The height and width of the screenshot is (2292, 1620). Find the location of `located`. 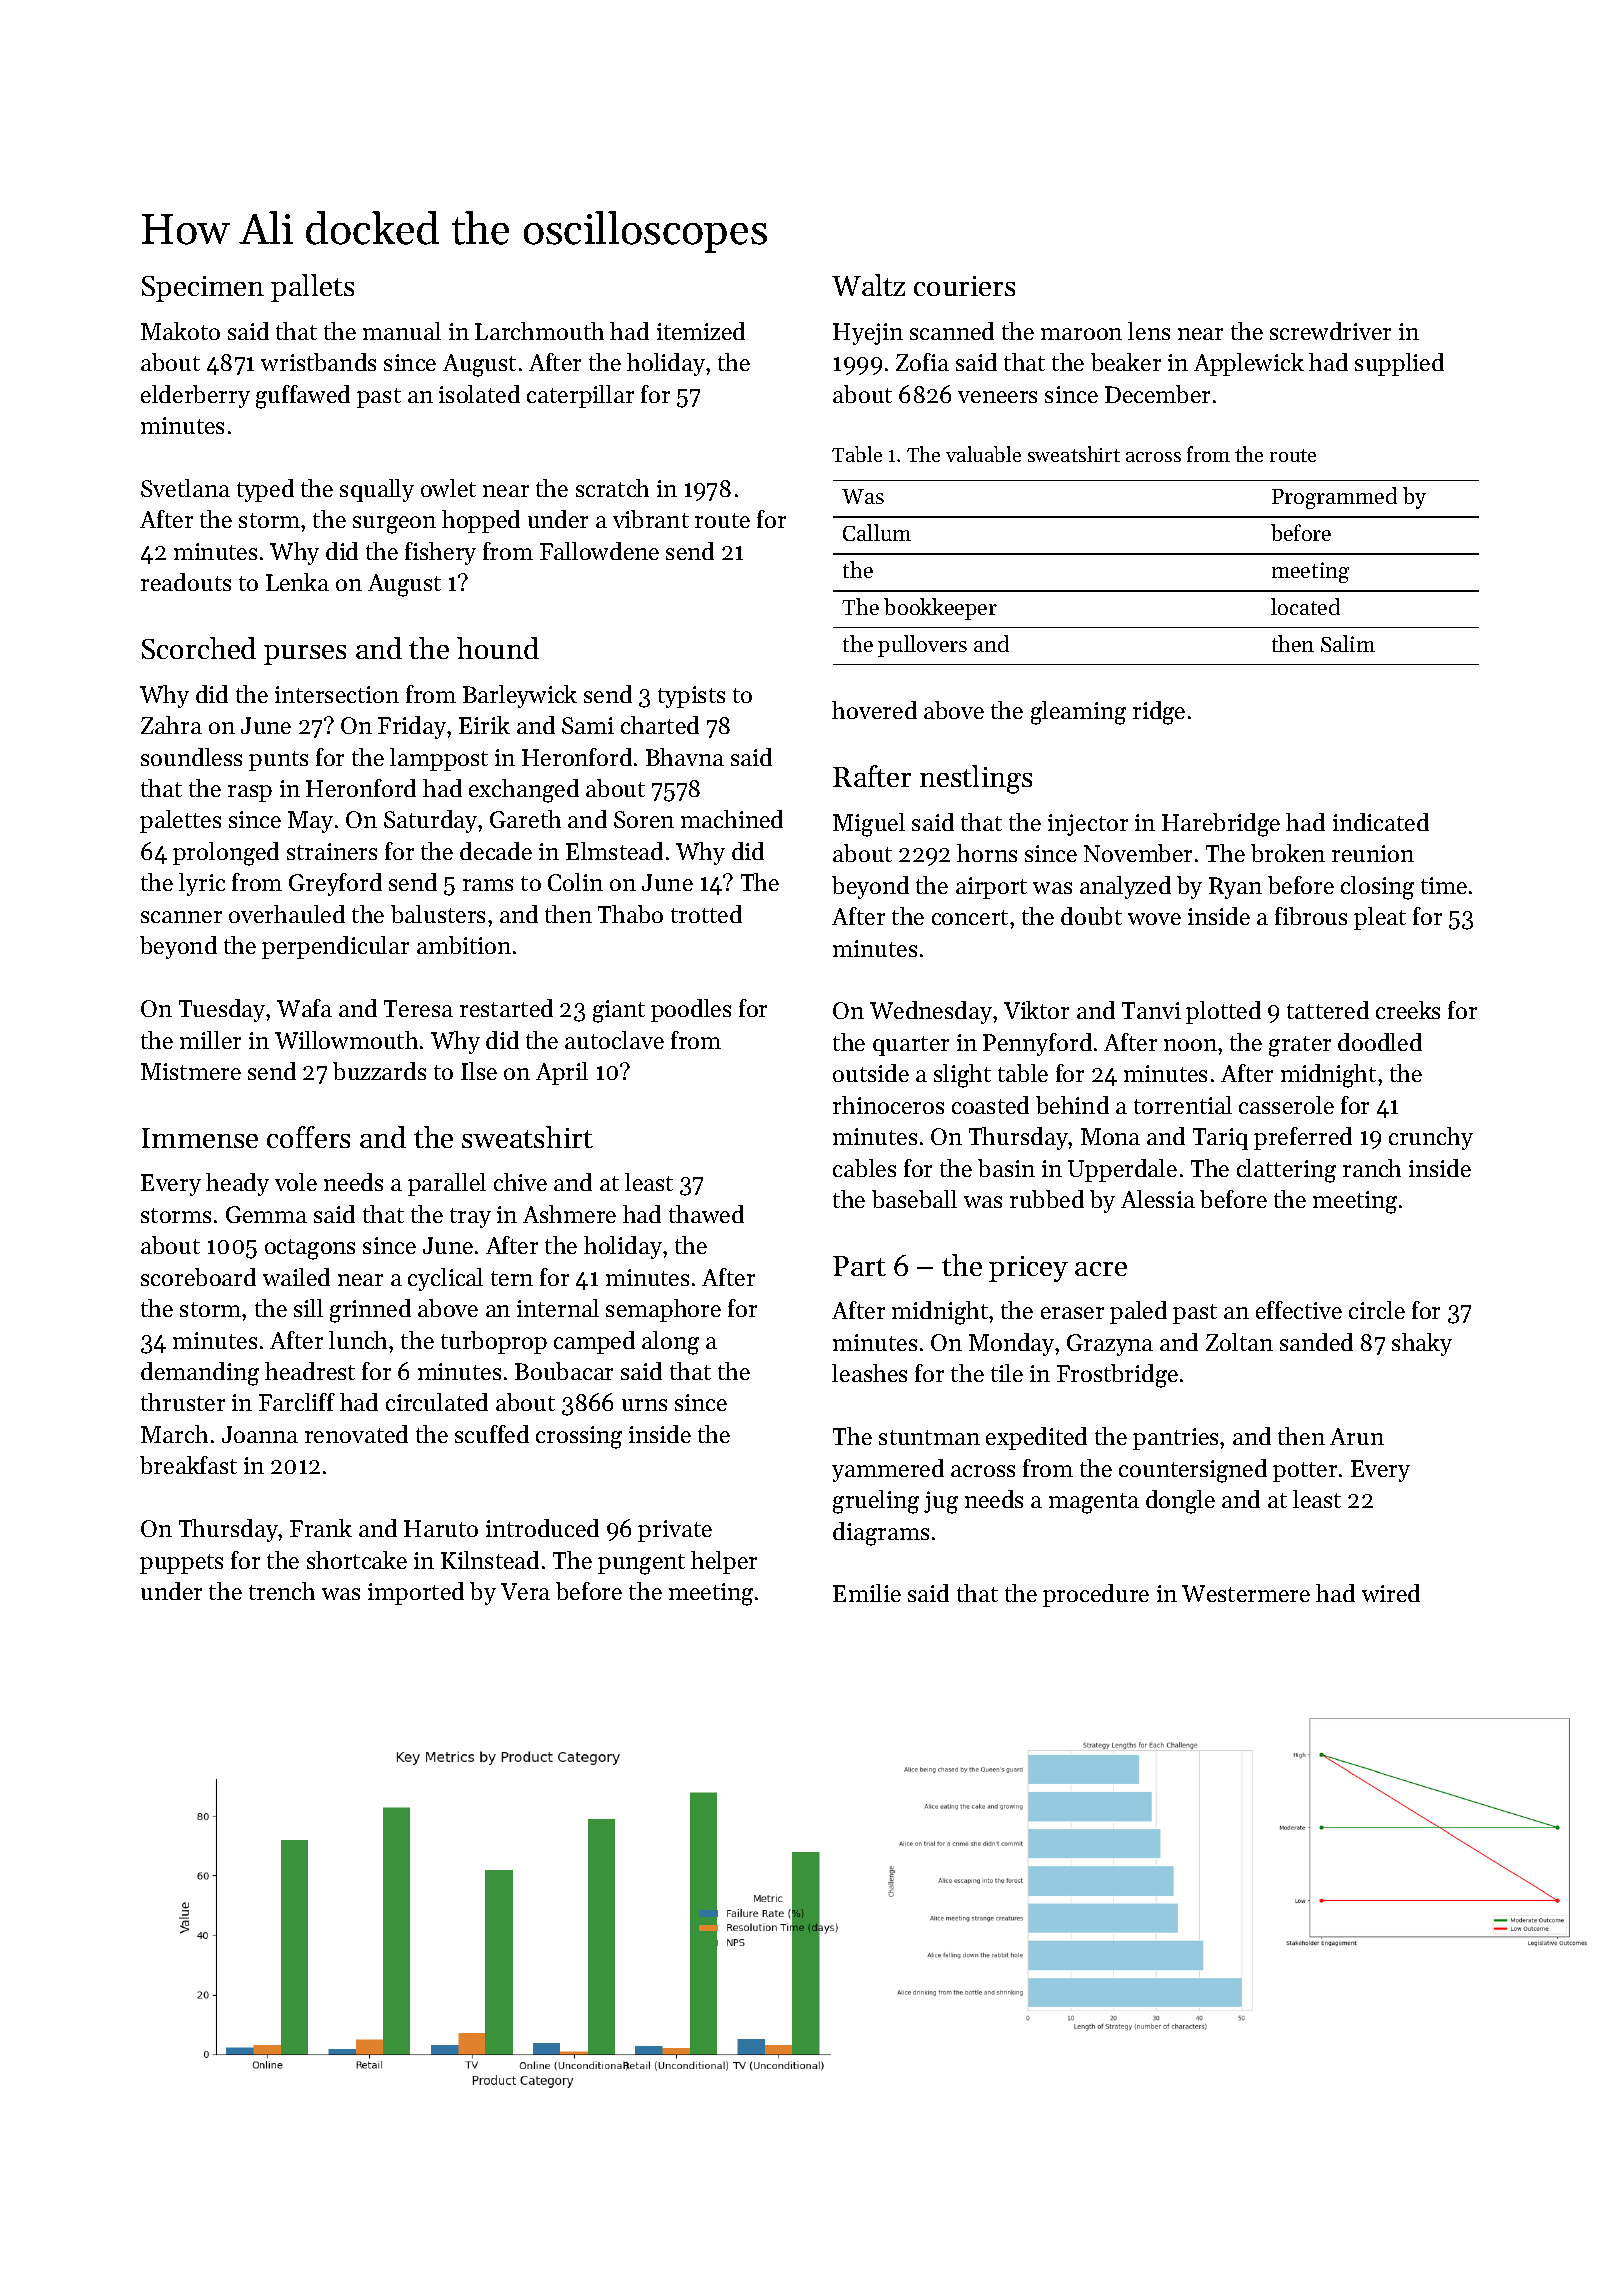

located is located at coordinates (1305, 606).
